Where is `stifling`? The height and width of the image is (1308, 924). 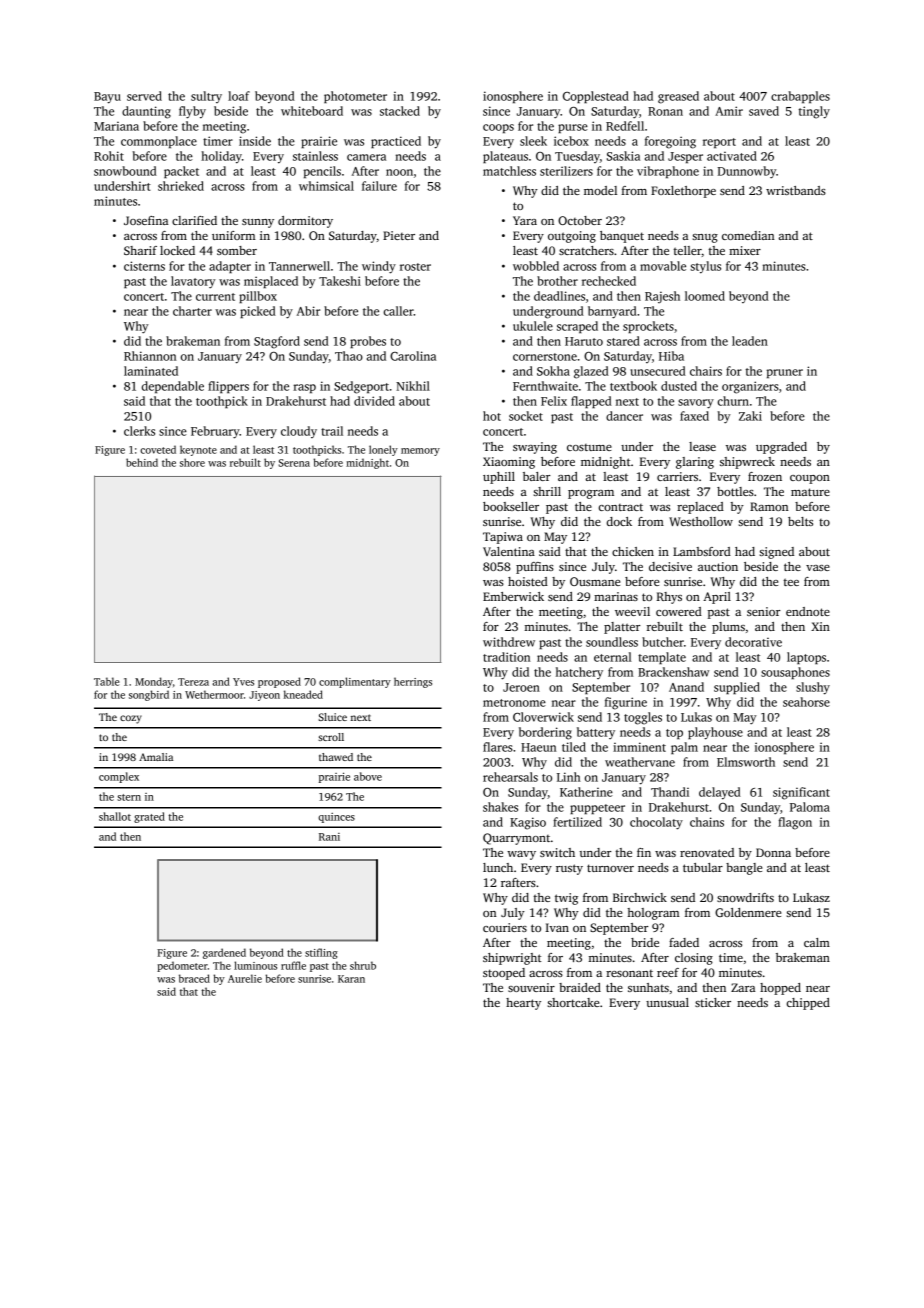
stifling is located at coordinates (321, 953).
